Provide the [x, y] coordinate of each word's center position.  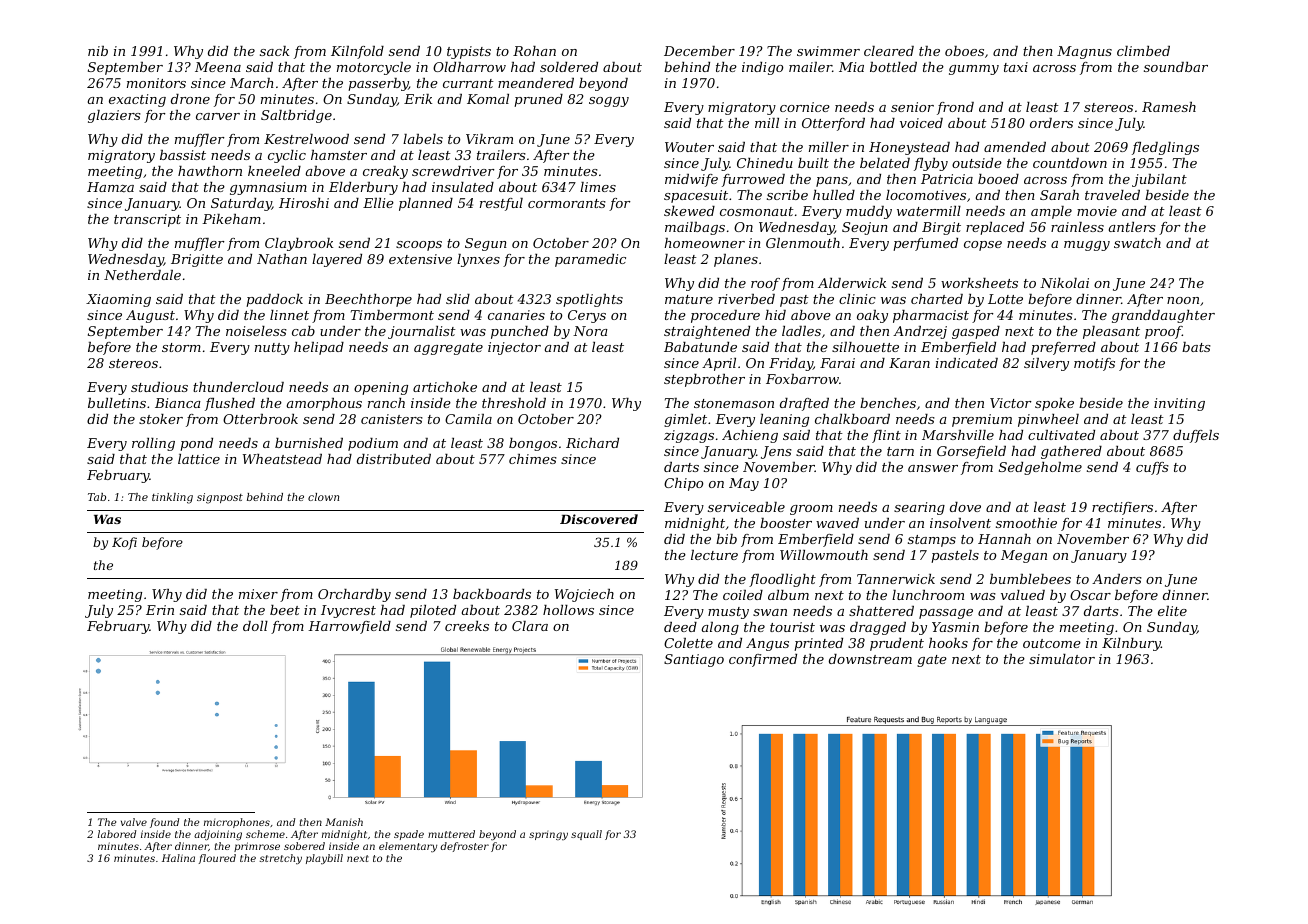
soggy [609, 102]
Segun [486, 244]
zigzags [689, 436]
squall [586, 835]
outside [977, 163]
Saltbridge [296, 116]
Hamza [110, 187]
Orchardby [354, 595]
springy [548, 835]
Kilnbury [1131, 644]
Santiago [694, 660]
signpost [220, 498]
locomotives [926, 195]
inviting [1179, 404]
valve [134, 822]
